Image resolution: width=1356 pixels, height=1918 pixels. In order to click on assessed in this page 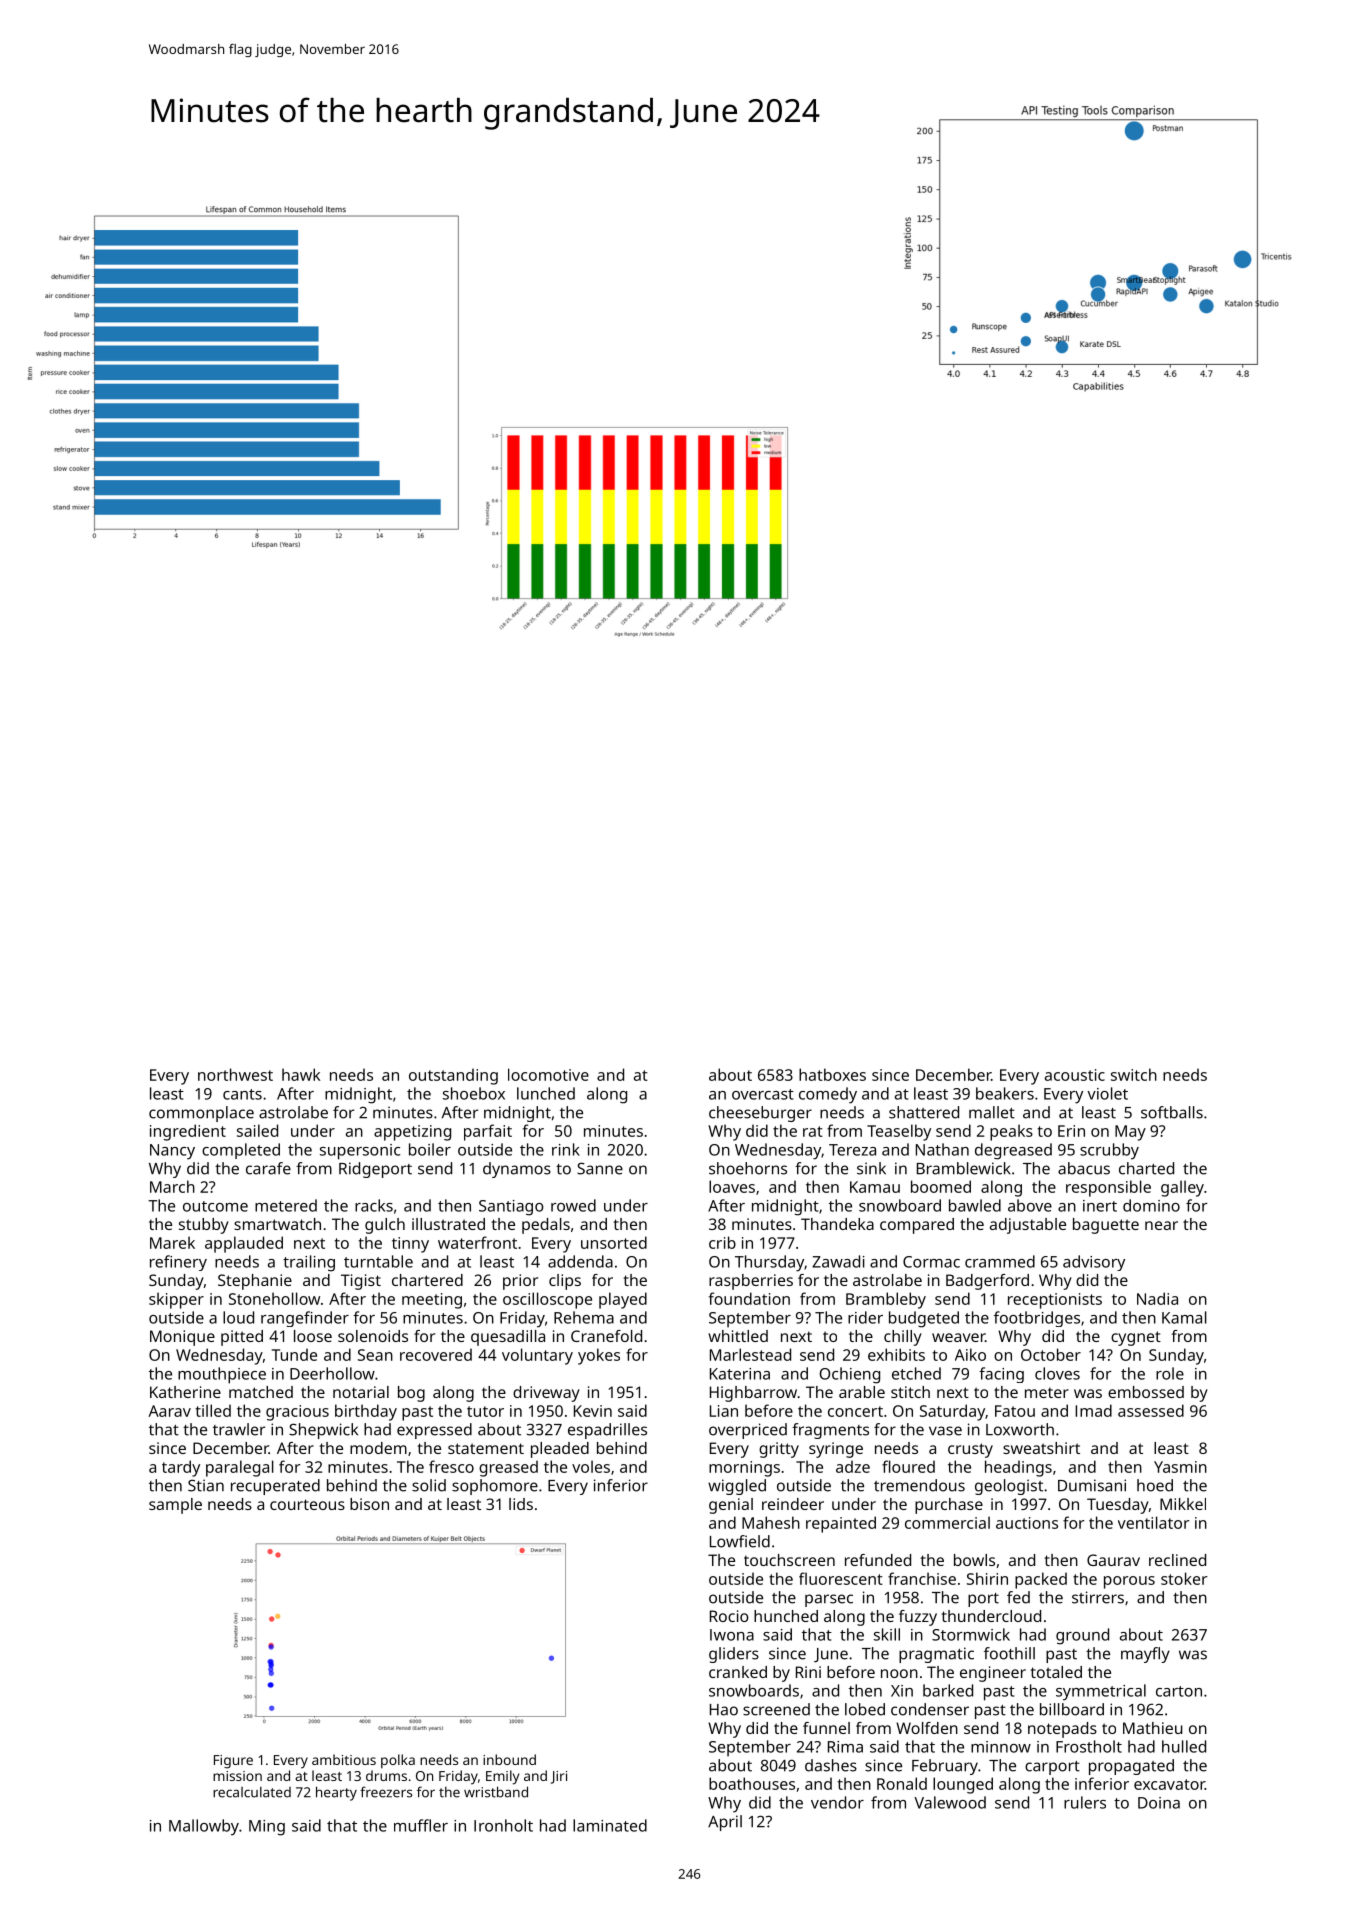, I will do `click(1151, 1410)`.
